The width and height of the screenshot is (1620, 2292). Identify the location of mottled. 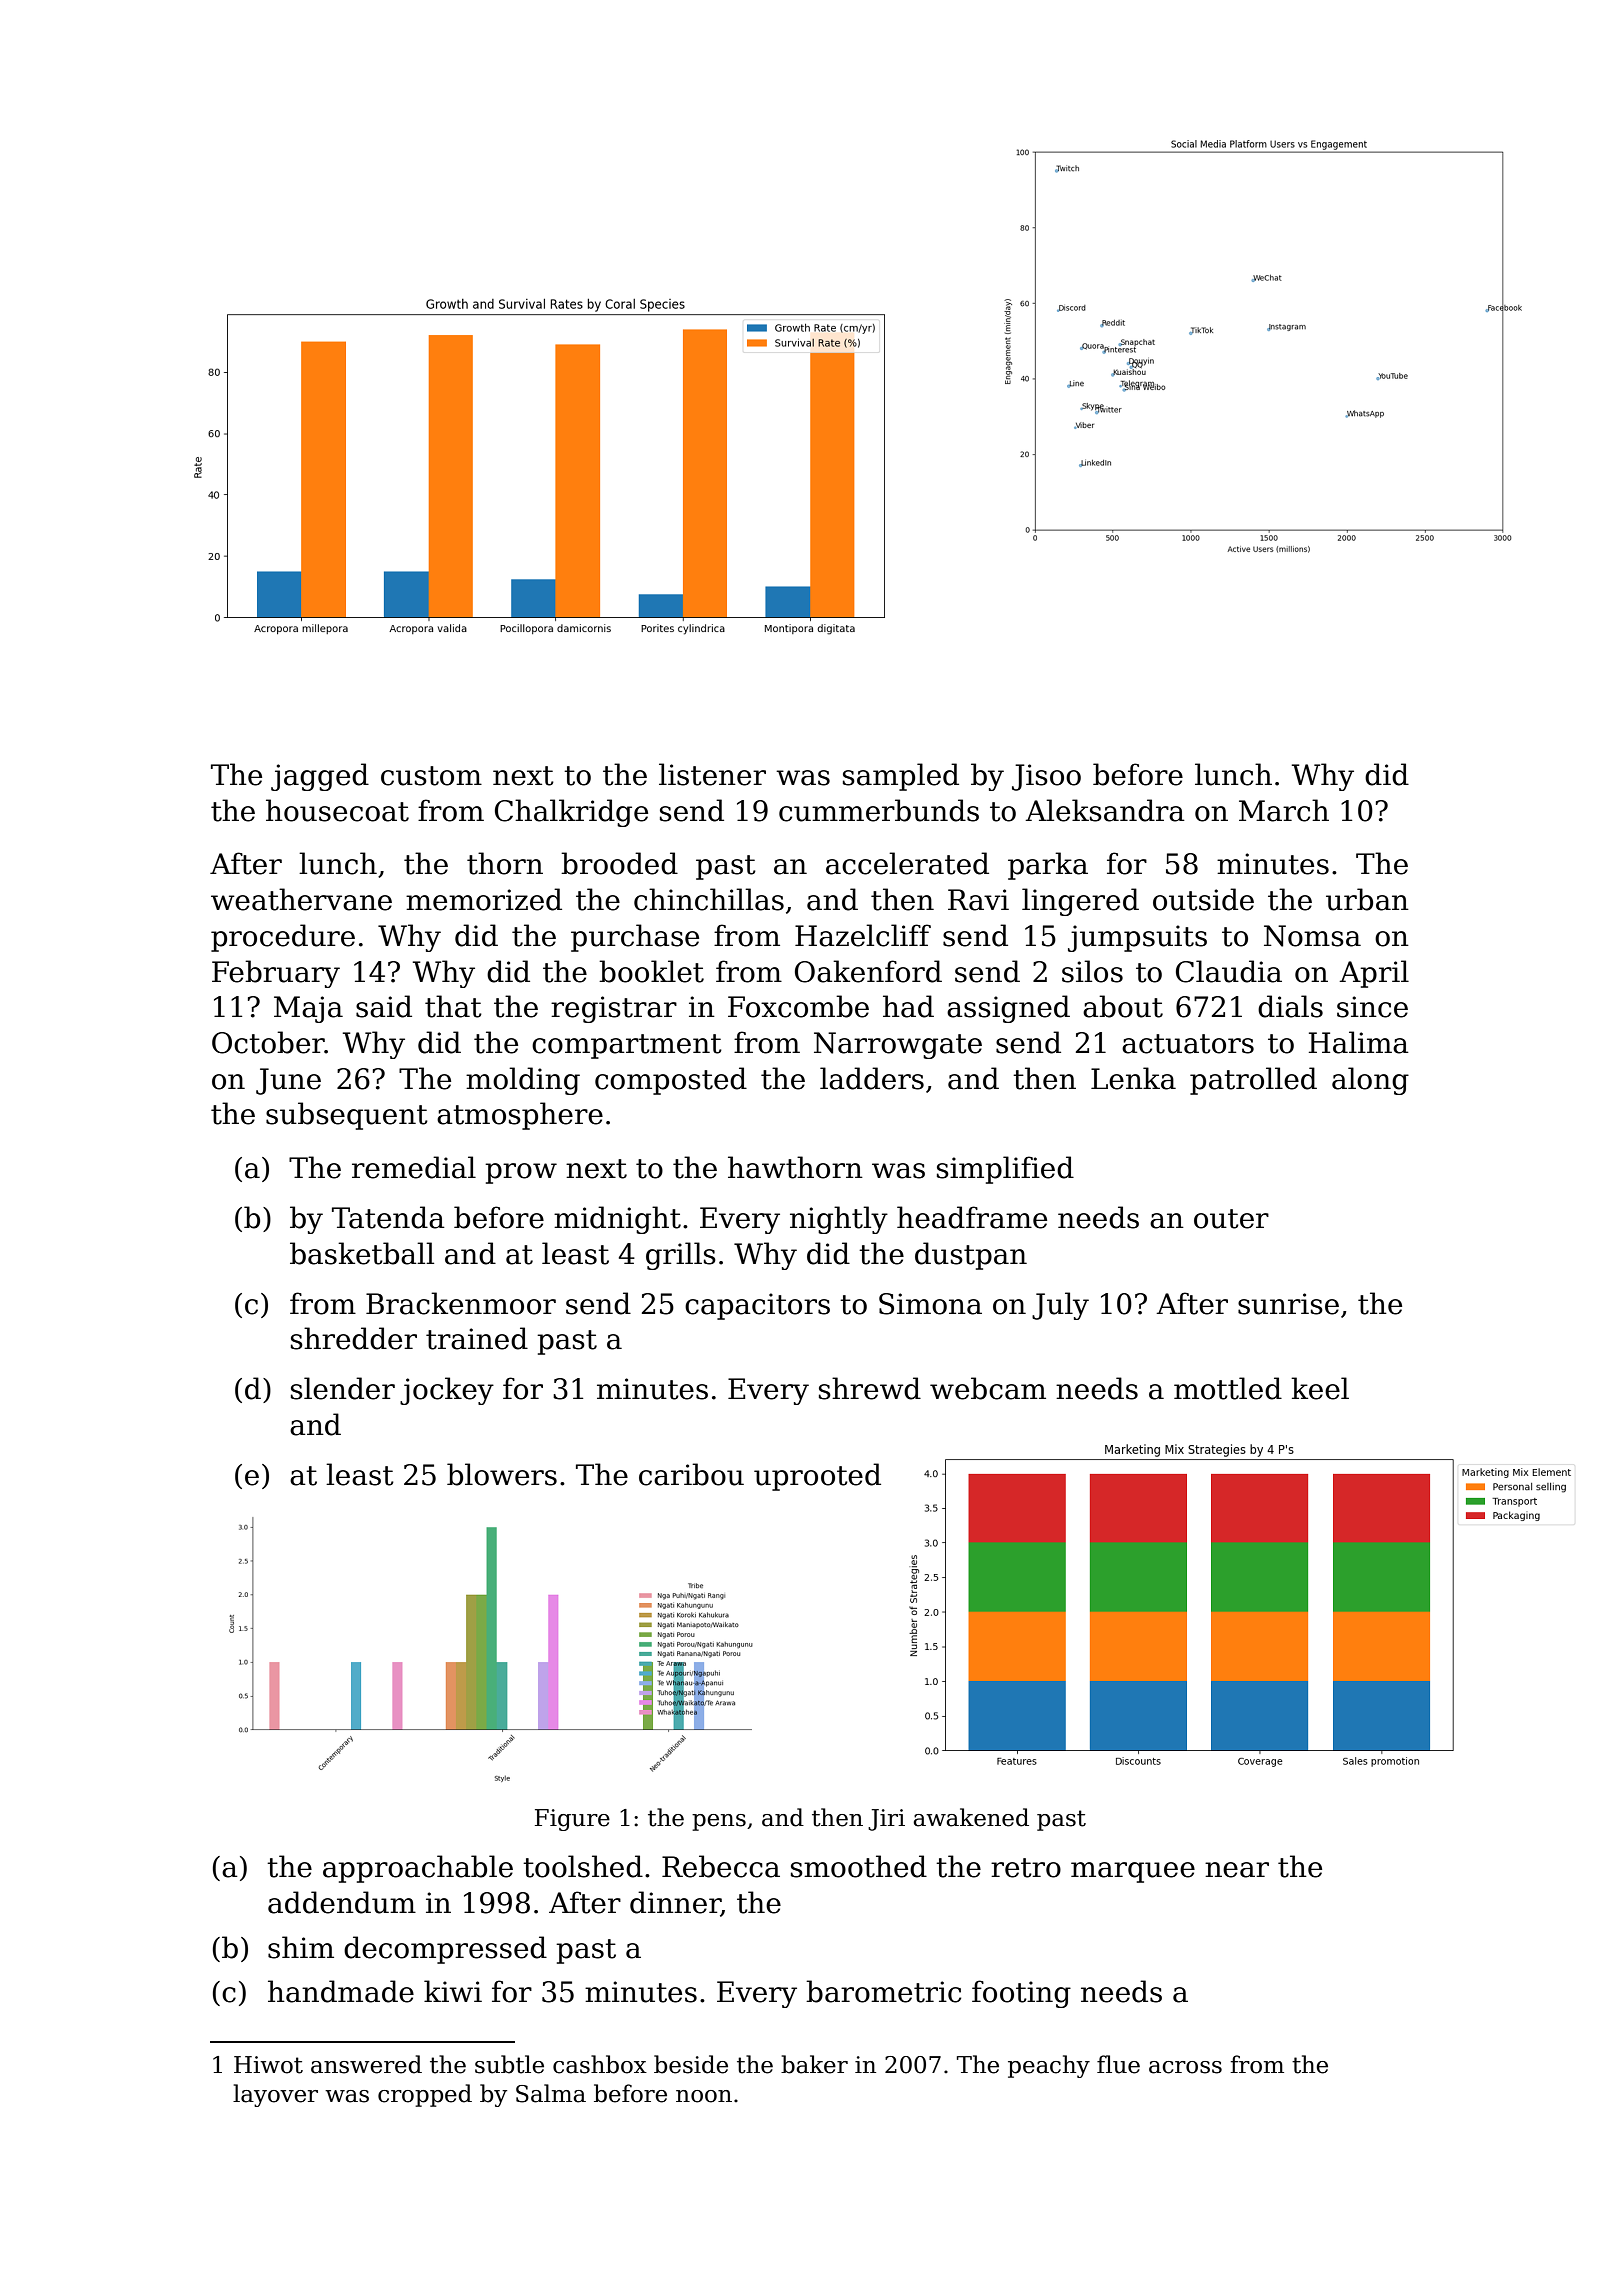
(1228, 1388).
